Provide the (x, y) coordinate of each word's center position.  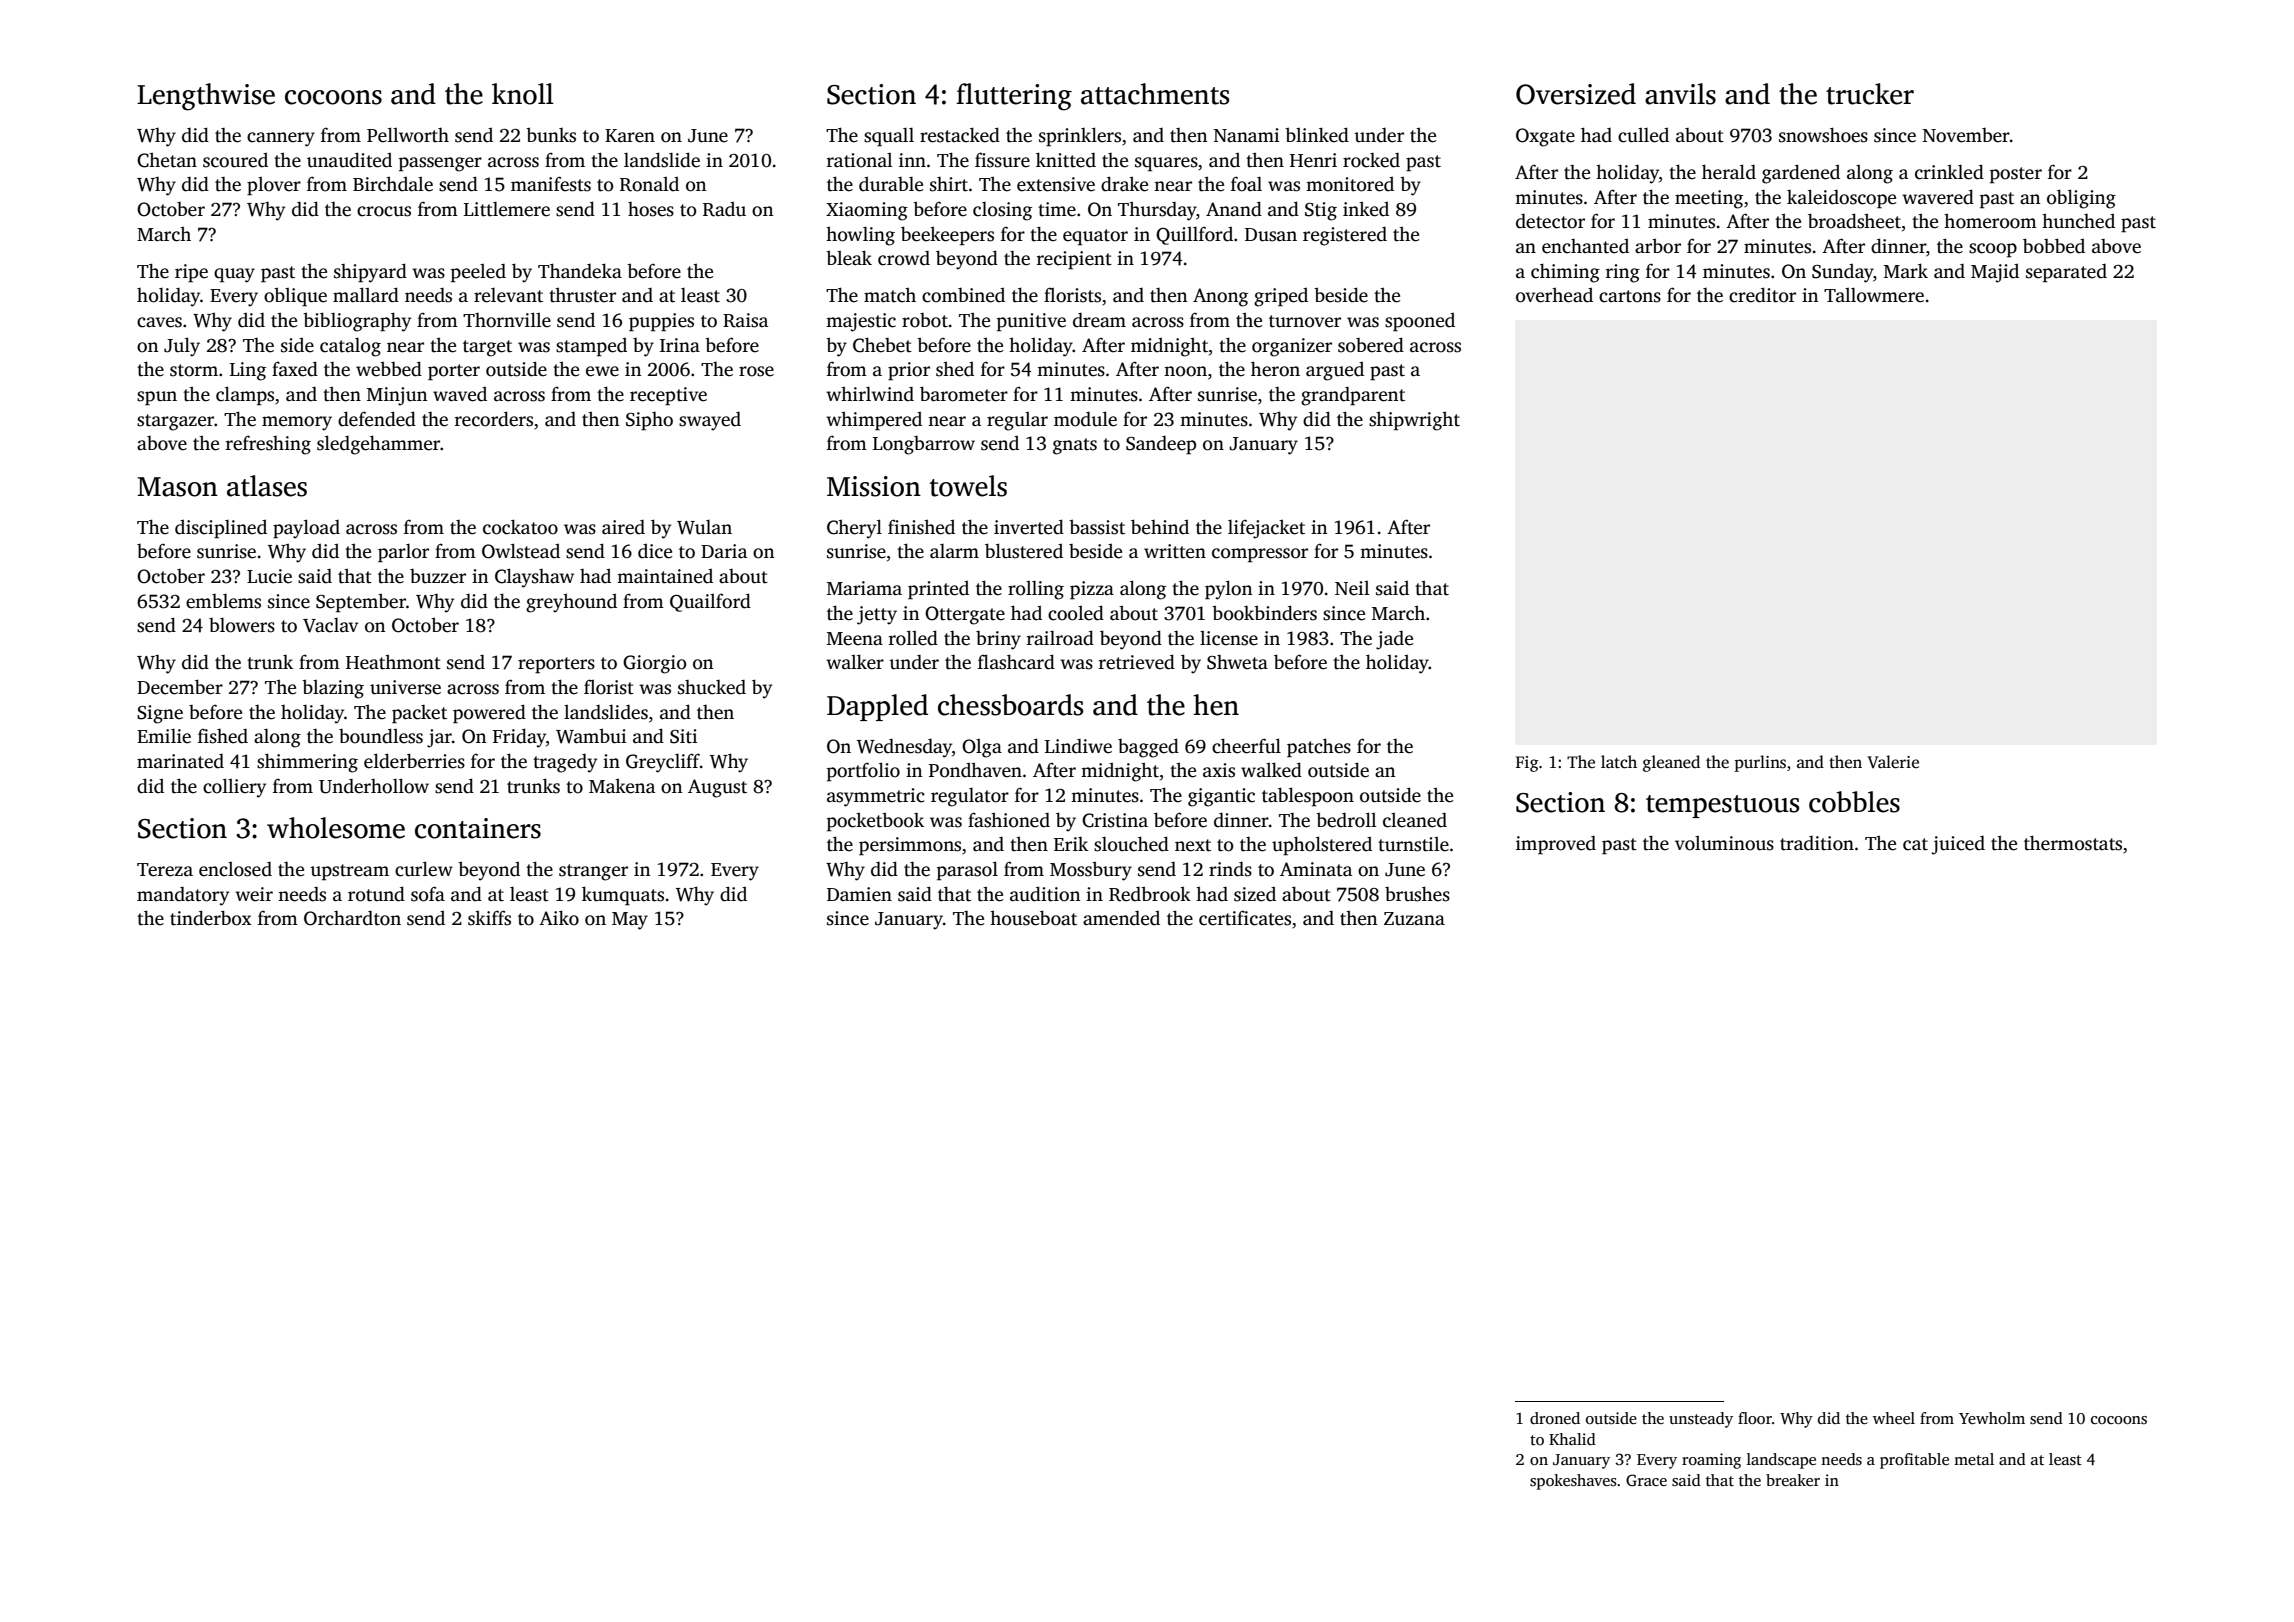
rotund (376, 894)
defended (377, 419)
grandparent (1353, 396)
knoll (523, 94)
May (630, 921)
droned (1555, 1418)
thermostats (2073, 843)
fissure (1002, 160)
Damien (859, 894)
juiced (1958, 845)
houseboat (1033, 918)
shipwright (1414, 421)
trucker (1870, 94)
